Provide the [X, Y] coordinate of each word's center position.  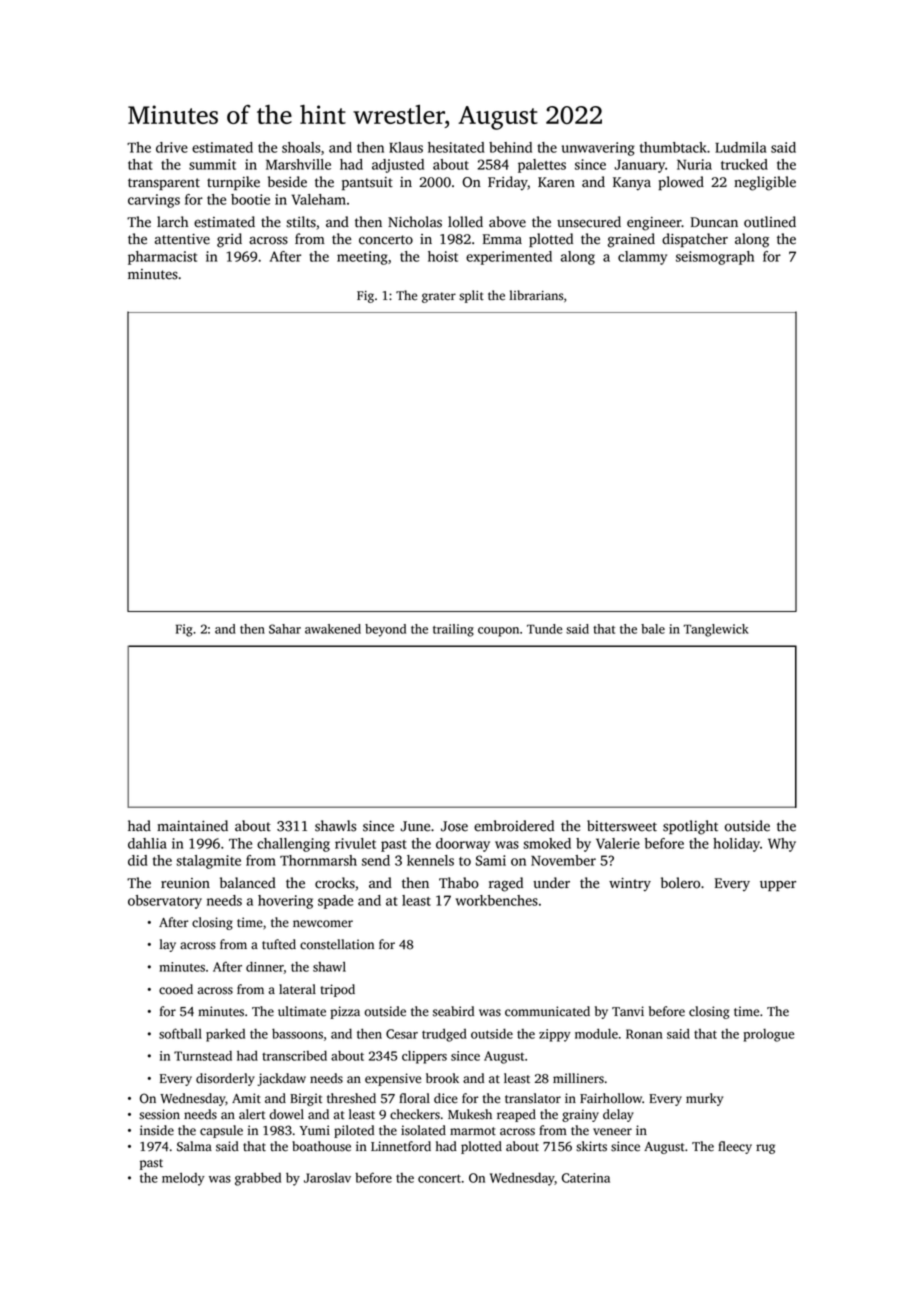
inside [157, 1130]
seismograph [715, 258]
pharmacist [162, 258]
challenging [293, 845]
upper [778, 885]
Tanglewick [716, 630]
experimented [509, 258]
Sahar [285, 629]
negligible [765, 183]
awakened [333, 629]
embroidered [514, 826]
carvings [154, 201]
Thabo [459, 883]
